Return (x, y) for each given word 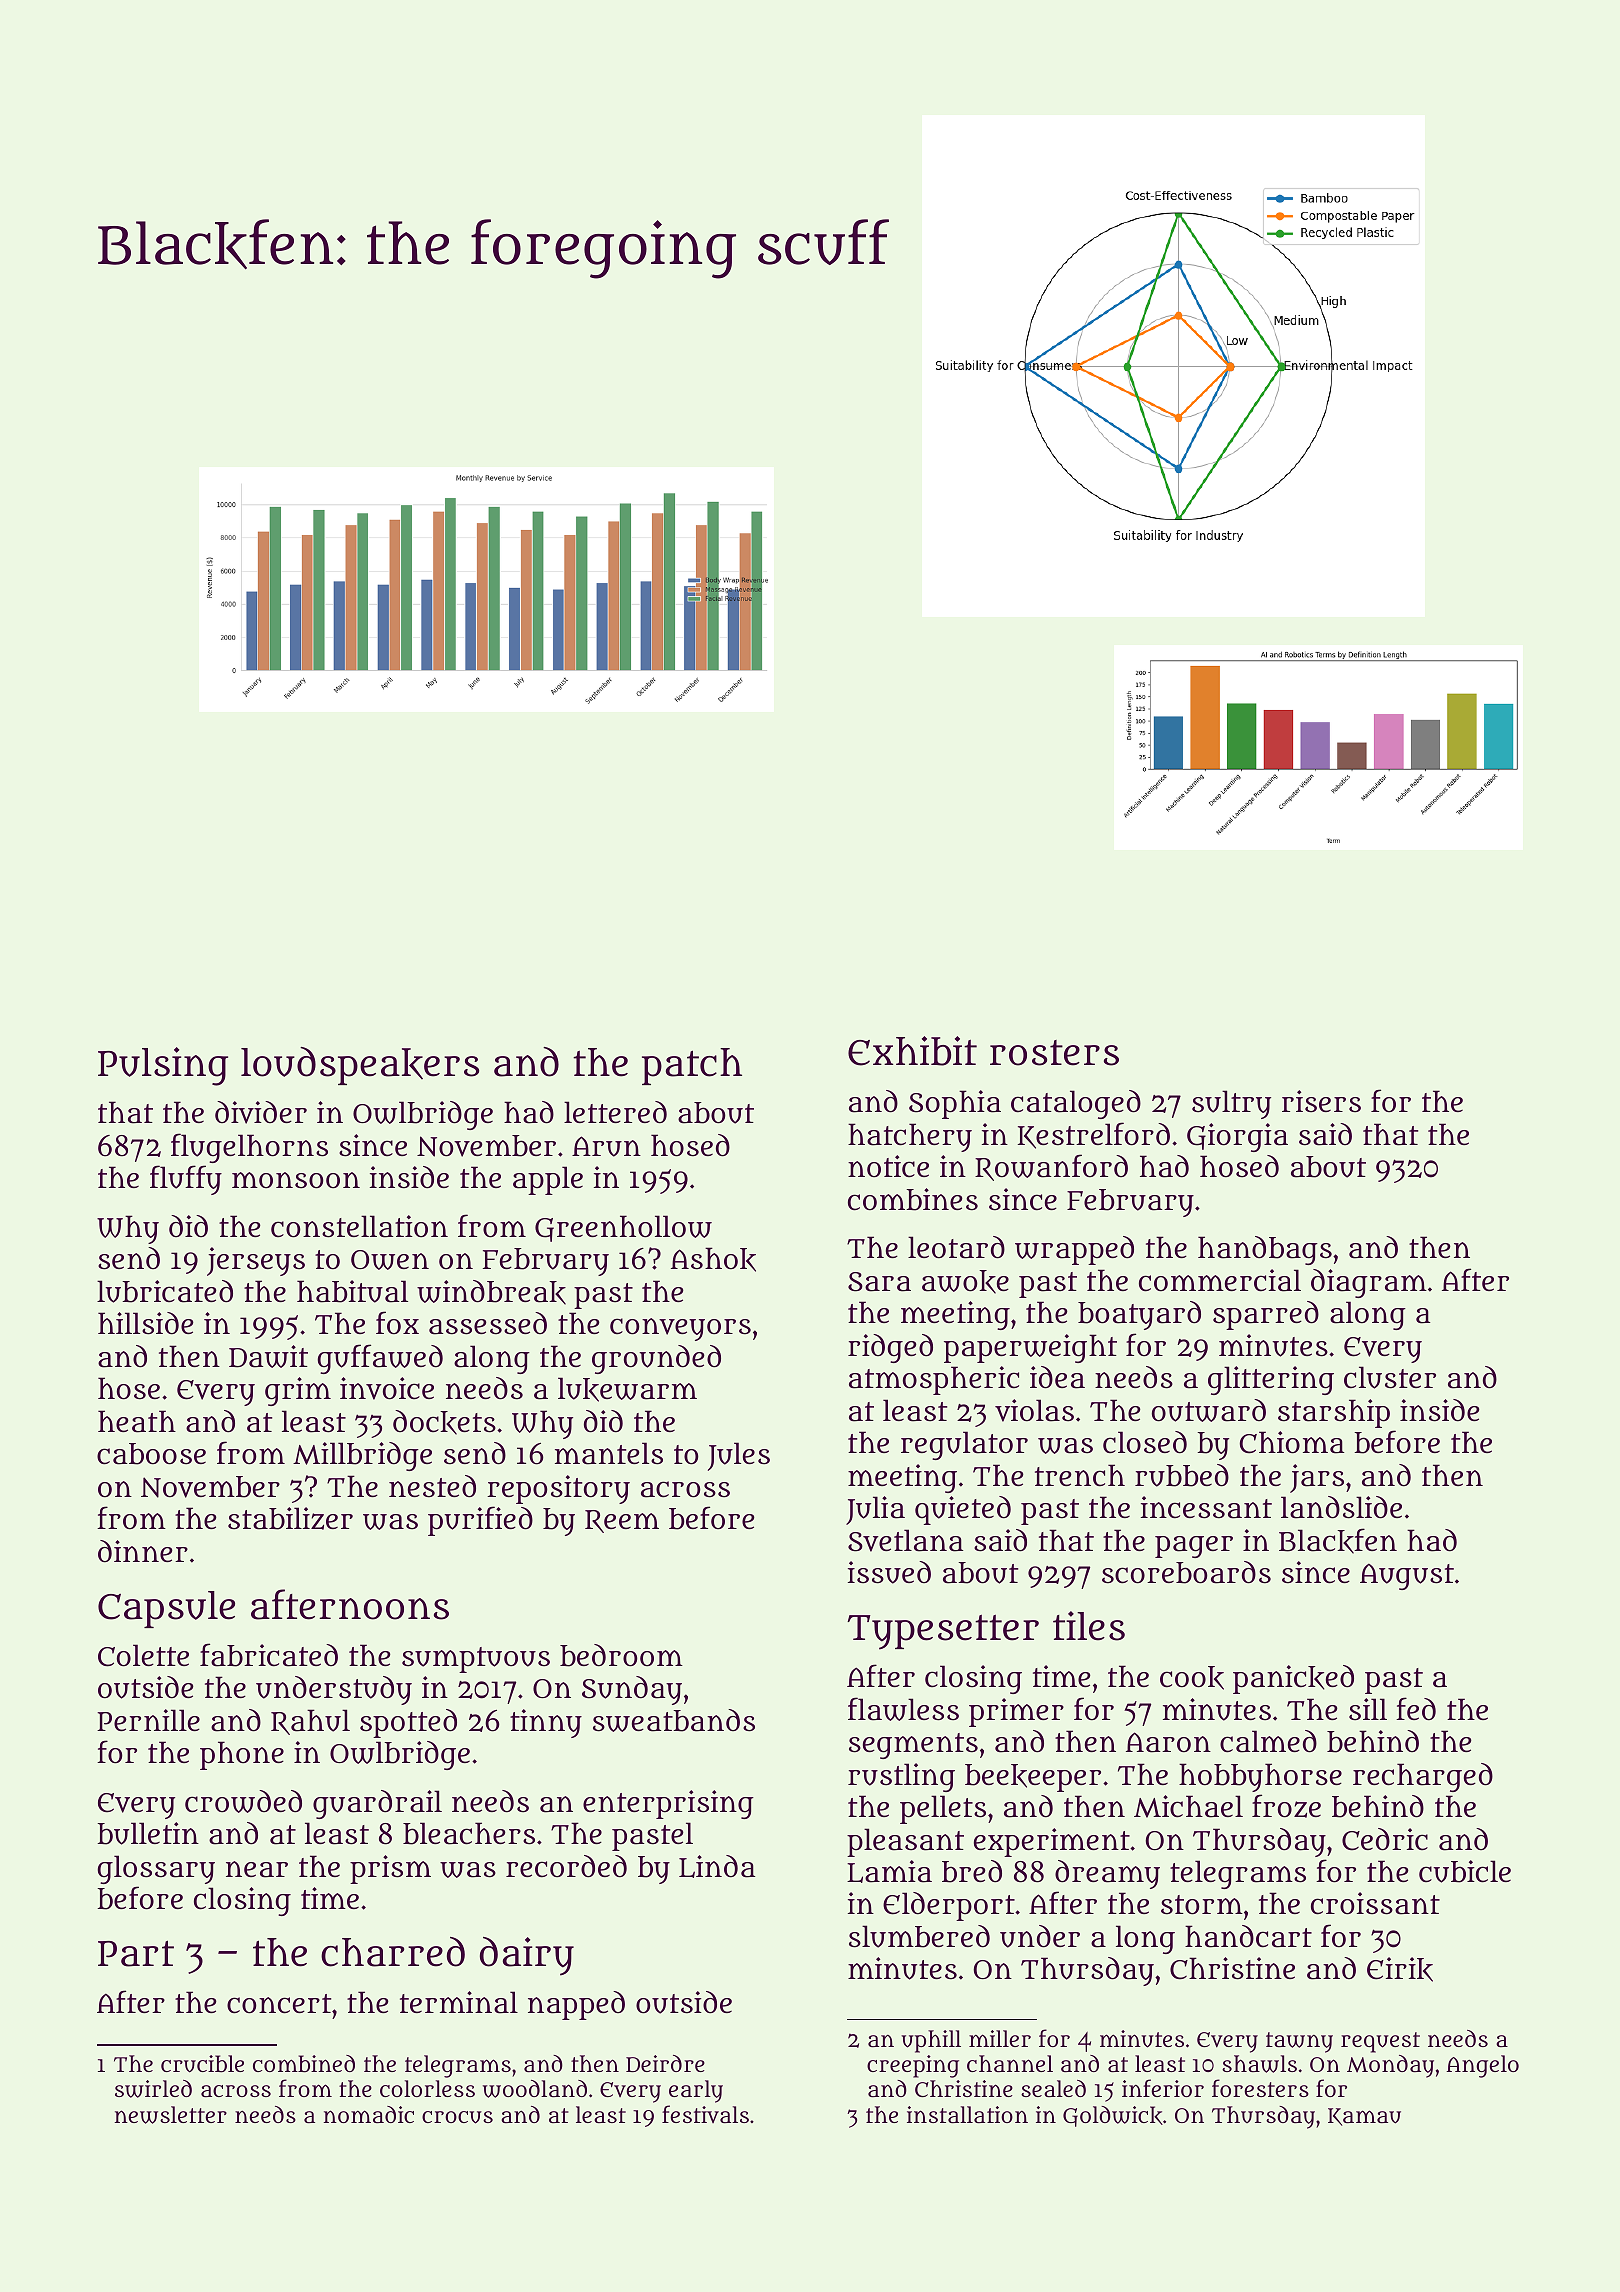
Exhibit (912, 1051)
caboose (151, 1454)
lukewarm (627, 1389)
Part (136, 1954)
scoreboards (1186, 1572)
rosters (1054, 1053)
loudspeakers (360, 1066)
